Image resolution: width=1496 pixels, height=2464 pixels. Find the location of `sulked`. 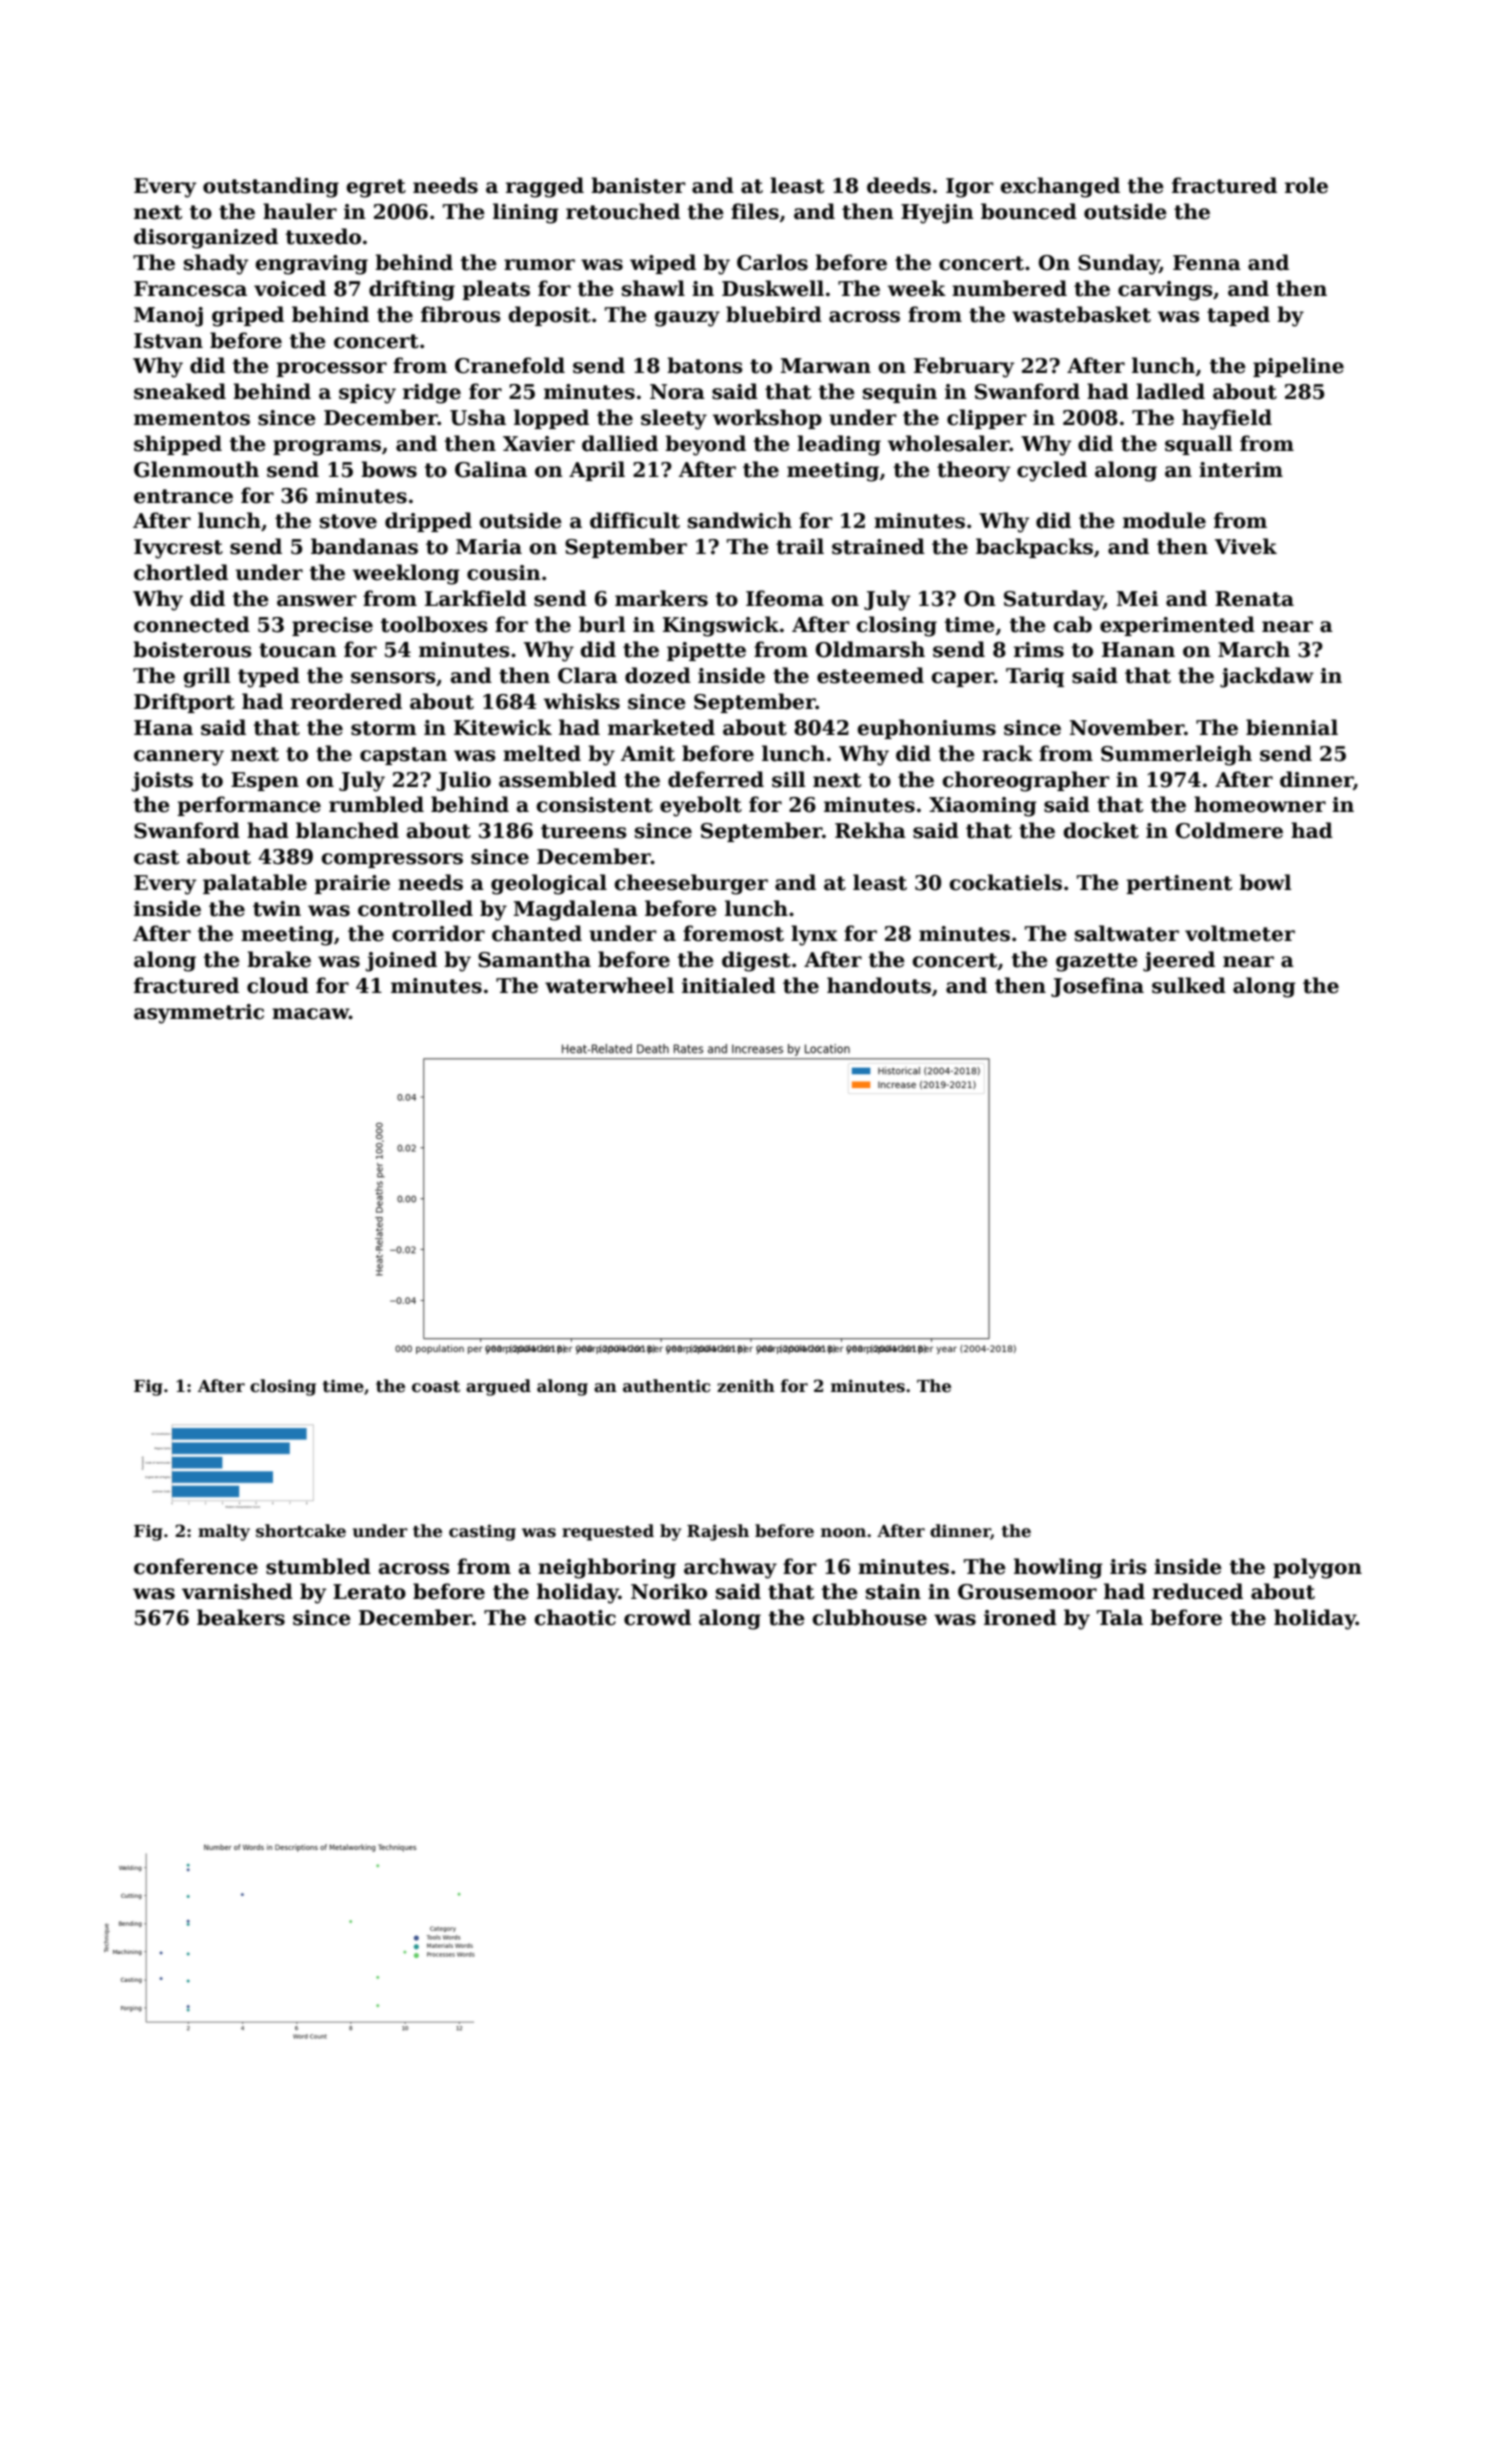

sulked is located at coordinates (1189, 985).
